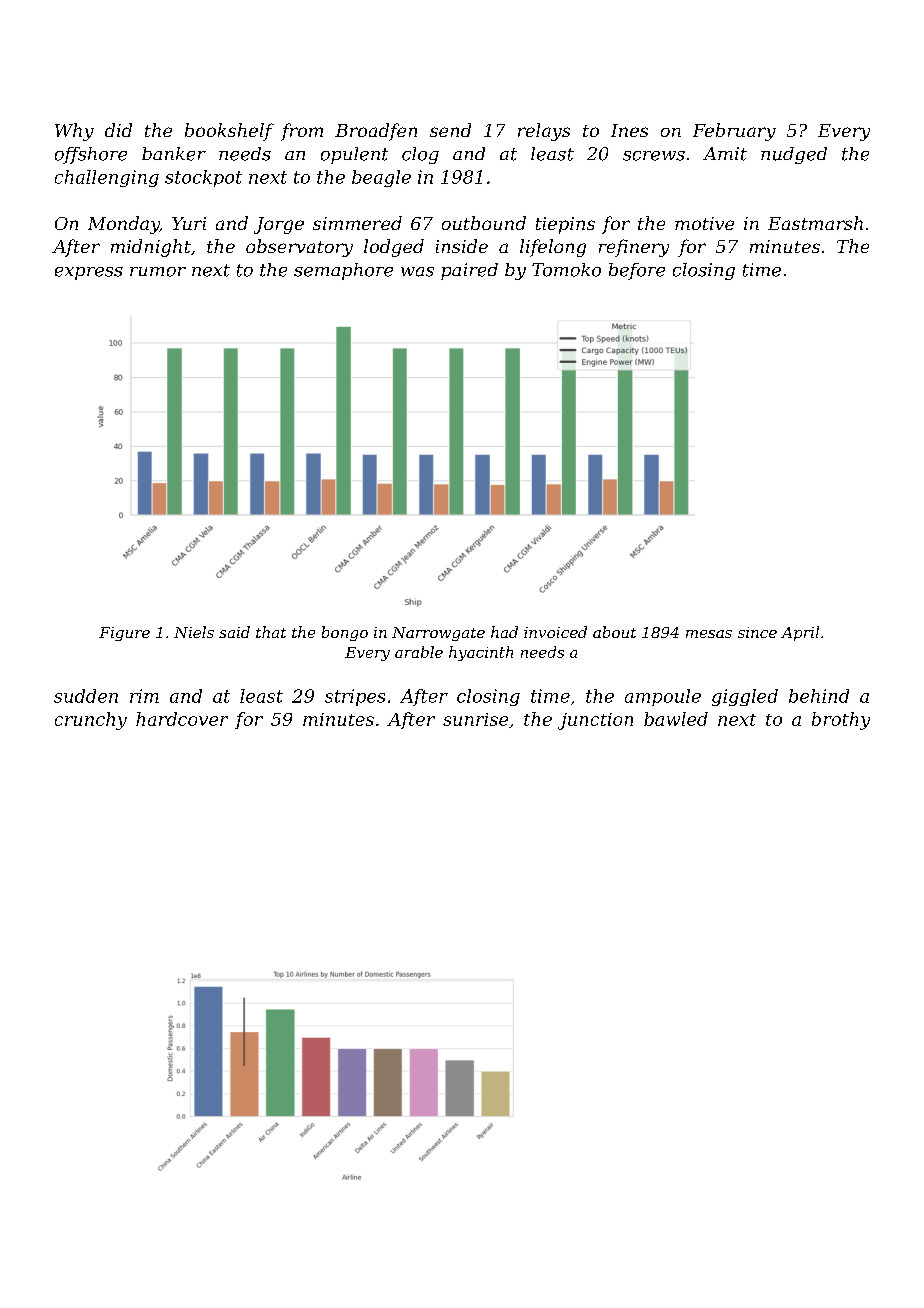  Describe the element at coordinates (343, 271) in the image. I see `semaphore` at that location.
